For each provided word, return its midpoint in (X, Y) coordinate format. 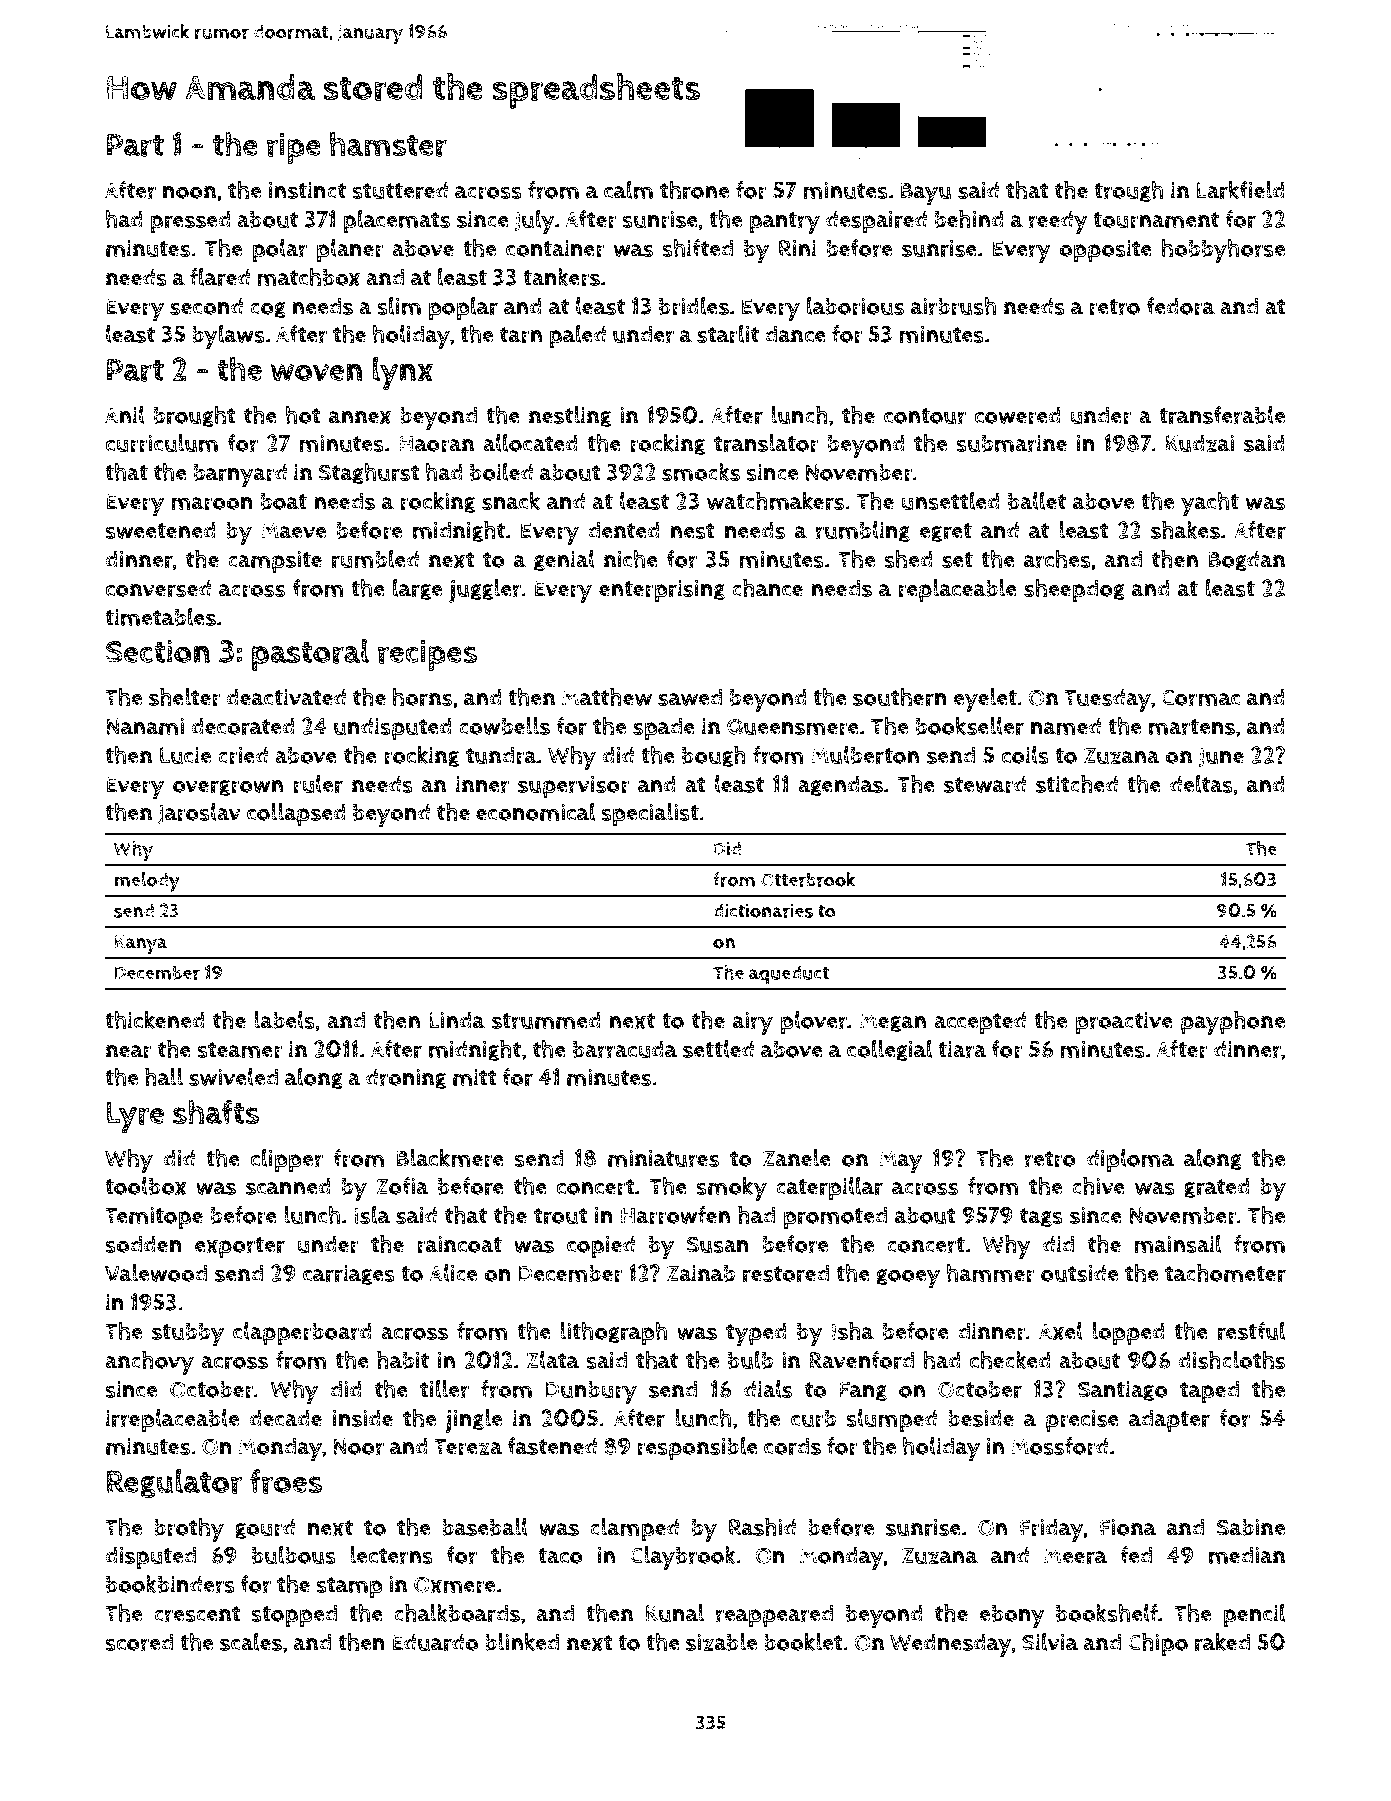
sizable (721, 1642)
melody (147, 882)
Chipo (1158, 1645)
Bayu (925, 193)
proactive (1124, 1023)
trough (1128, 192)
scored (139, 1642)
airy (753, 1023)
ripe (294, 148)
